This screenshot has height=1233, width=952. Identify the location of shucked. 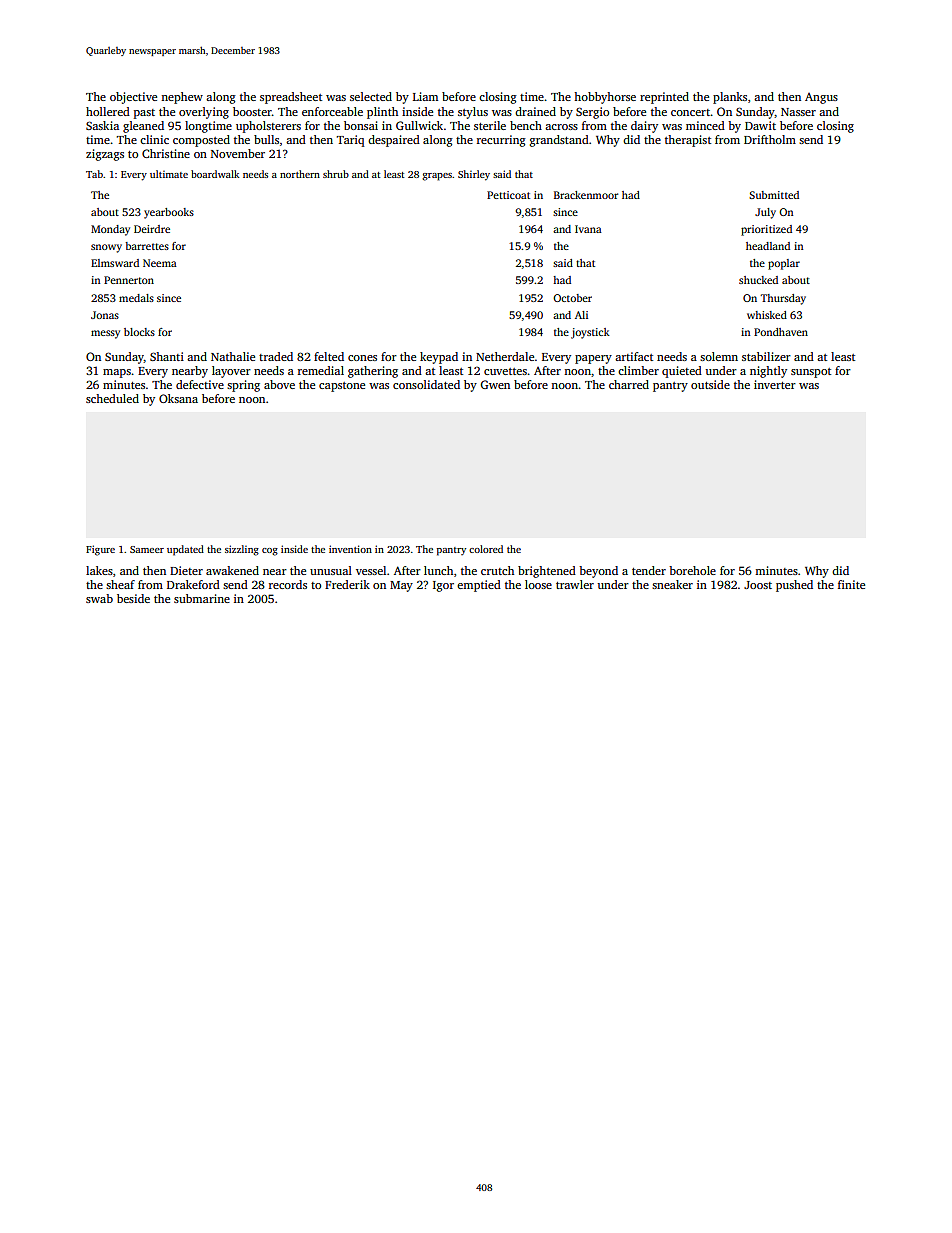
(758, 280).
